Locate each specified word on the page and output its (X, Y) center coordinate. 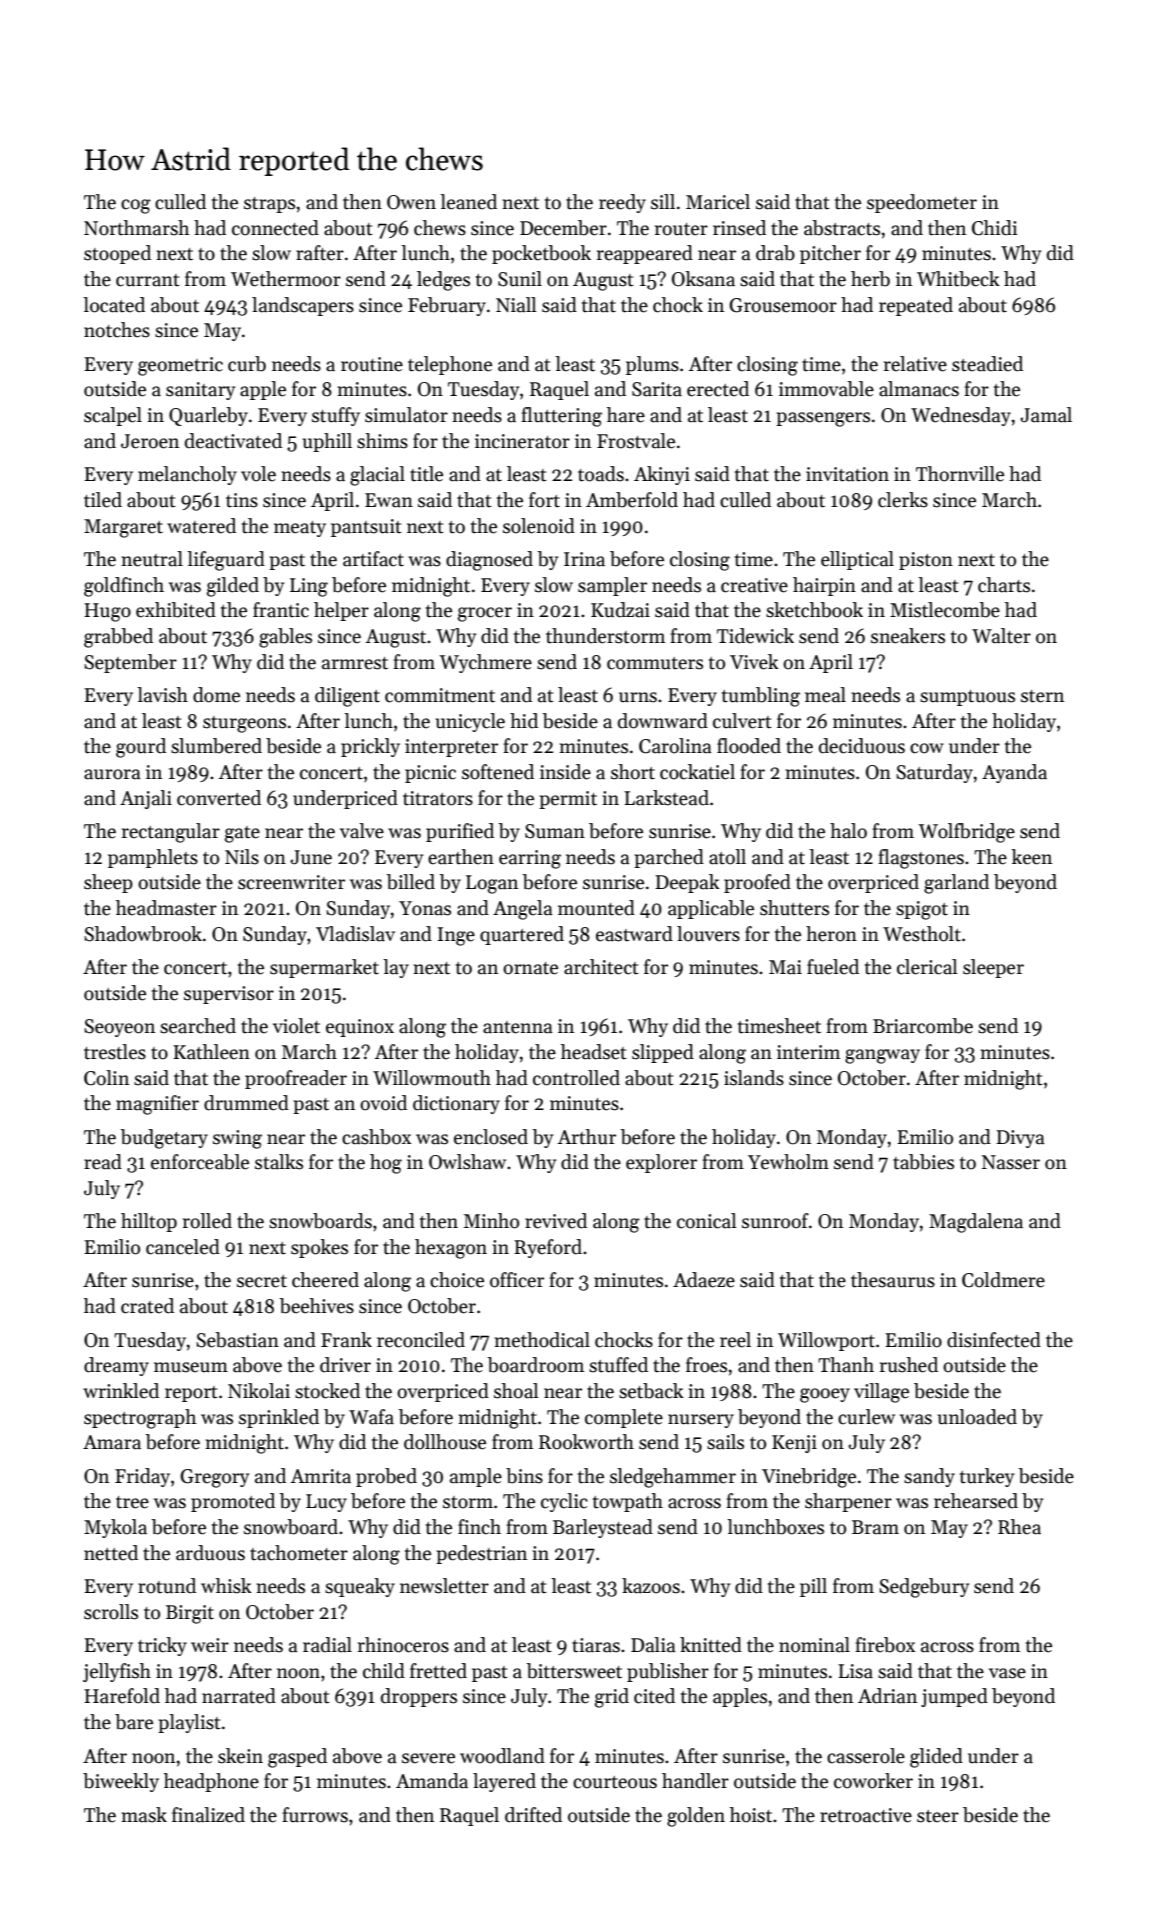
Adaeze (704, 1280)
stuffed (618, 1365)
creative (754, 585)
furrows (315, 1815)
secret (262, 1281)
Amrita (321, 1476)
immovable (826, 389)
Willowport (826, 1341)
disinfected (994, 1340)
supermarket (324, 968)
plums (652, 365)
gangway (882, 1056)
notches (117, 330)
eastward (634, 934)
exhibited (176, 610)
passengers (823, 419)
